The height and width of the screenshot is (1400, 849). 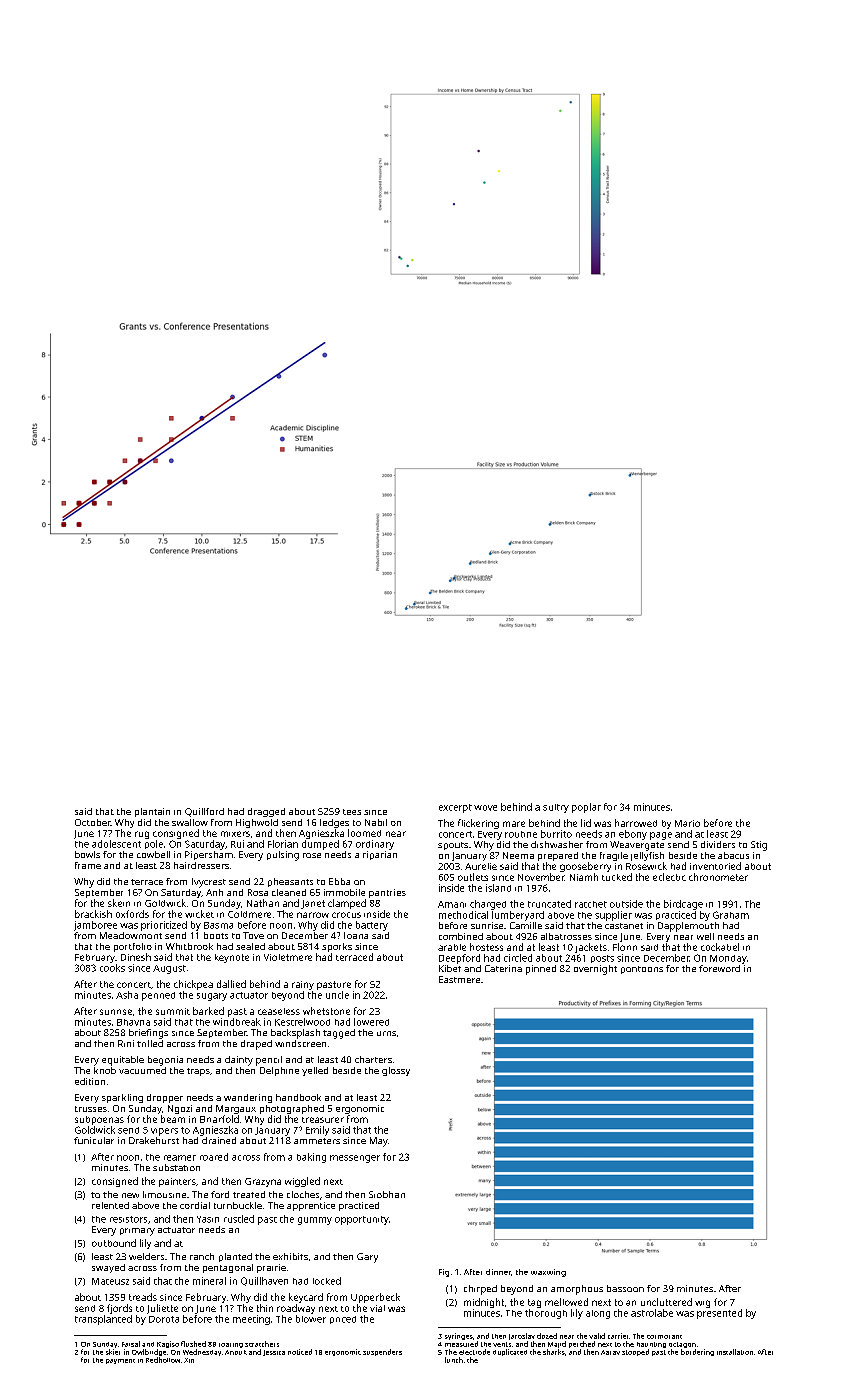 What do you see at coordinates (459, 979) in the screenshot?
I see `Eastmere` at bounding box center [459, 979].
